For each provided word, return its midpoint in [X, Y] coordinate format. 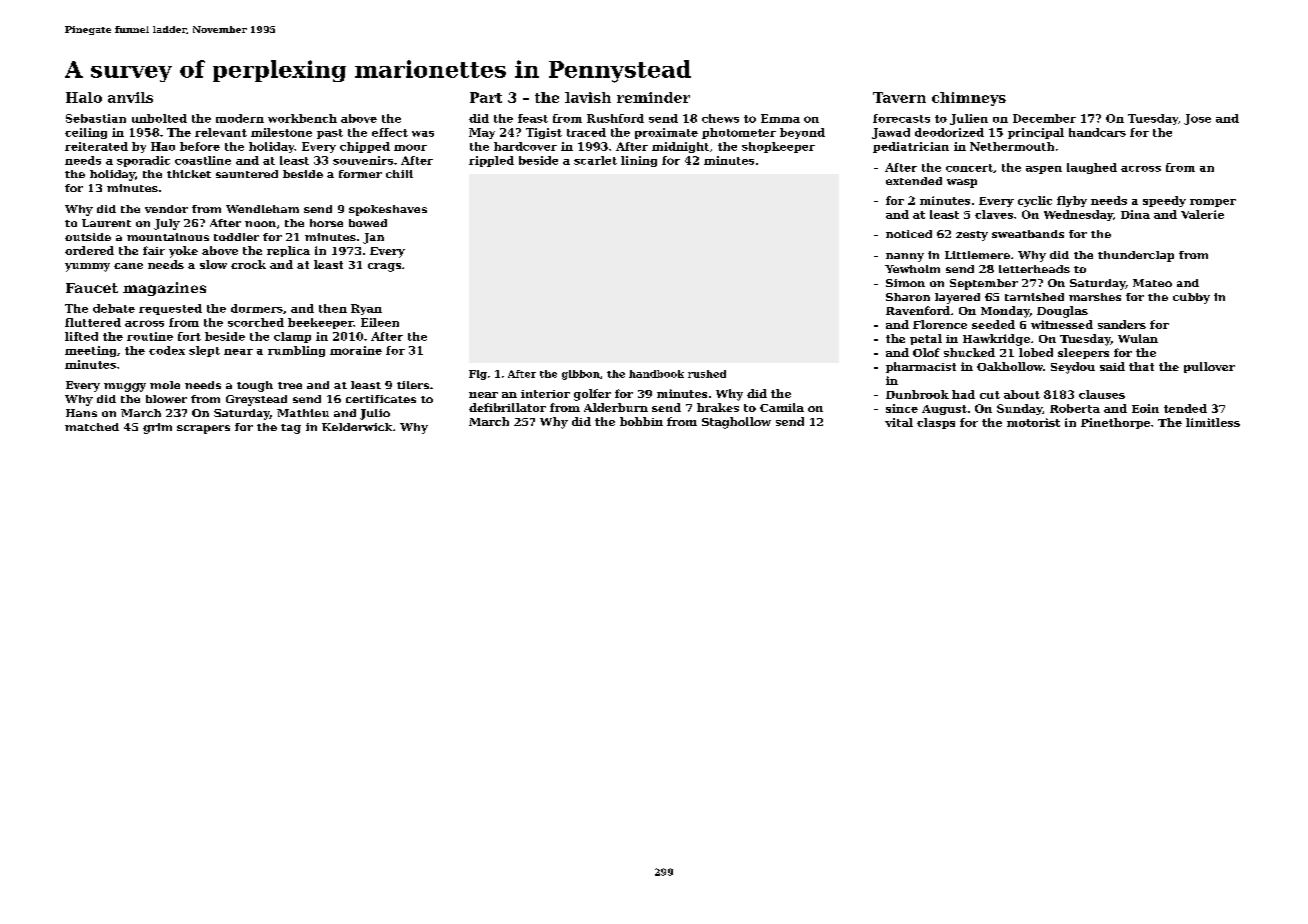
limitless [1213, 422]
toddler [236, 237]
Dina [1135, 214]
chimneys [969, 99]
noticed [909, 234]
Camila [782, 407]
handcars [1097, 132]
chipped [365, 147]
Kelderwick [357, 427]
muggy [125, 387]
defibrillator [507, 407]
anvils [130, 97]
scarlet [595, 160]
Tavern [899, 97]
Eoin [1145, 408]
